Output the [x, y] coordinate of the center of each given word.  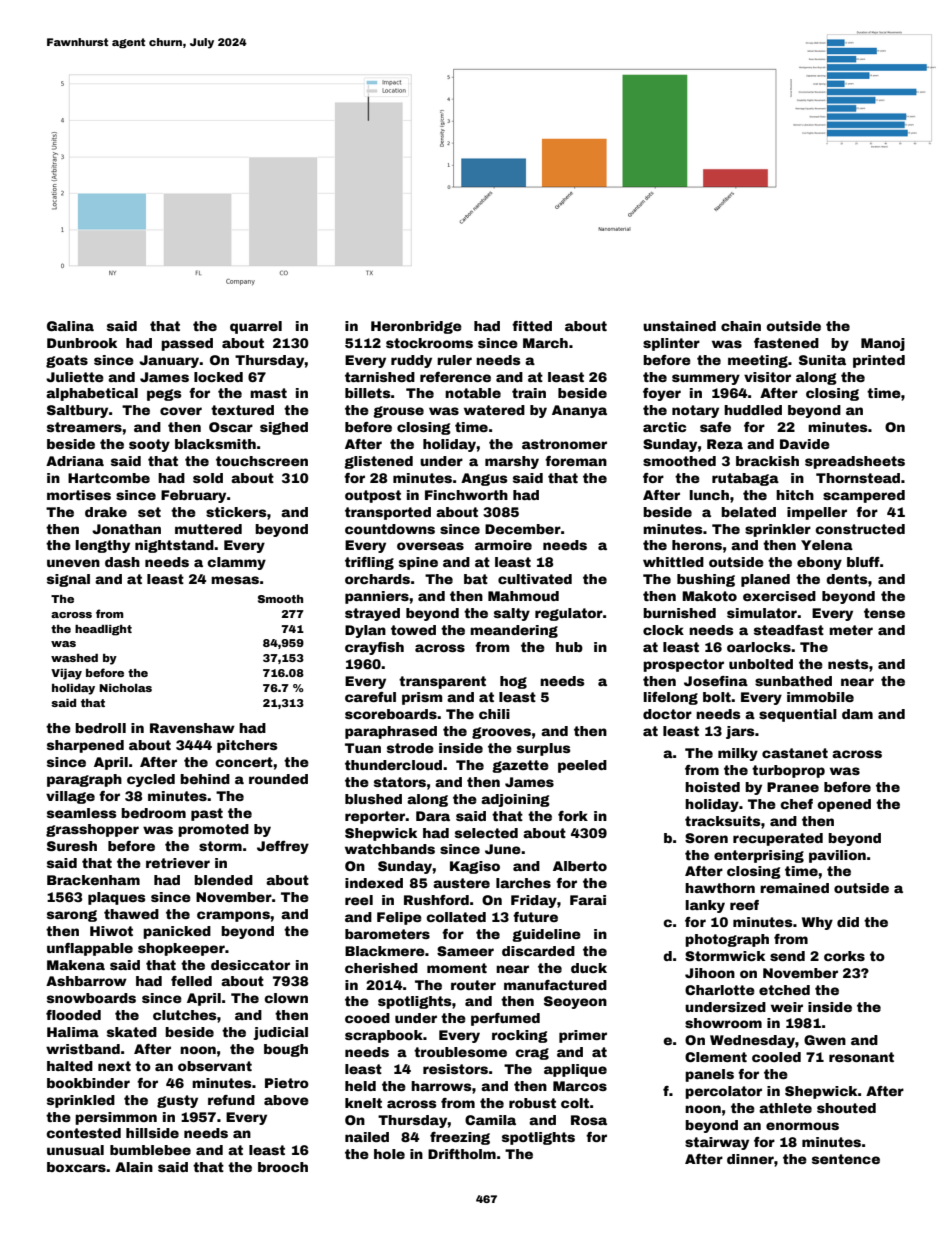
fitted [532, 326]
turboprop [788, 771]
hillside [152, 1133]
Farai [588, 900]
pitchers [247, 746]
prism [422, 698]
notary [695, 411]
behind [205, 779]
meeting [758, 361]
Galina [70, 326]
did [848, 922]
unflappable [90, 949]
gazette [520, 766]
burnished [679, 613]
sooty [149, 445]
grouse [398, 412]
